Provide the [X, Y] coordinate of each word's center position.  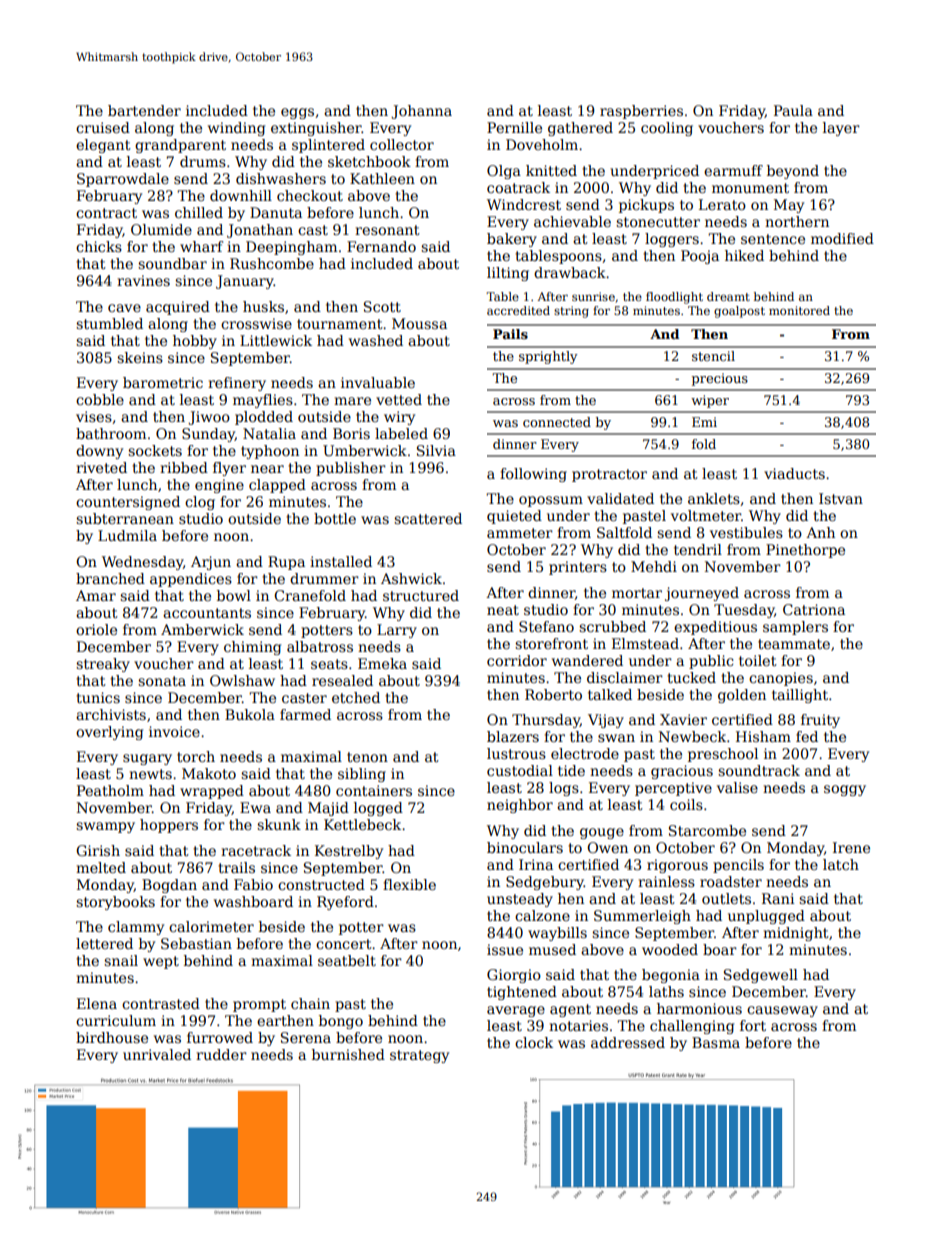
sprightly [548, 357]
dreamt [728, 296]
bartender [144, 110]
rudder [221, 1054]
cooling [667, 129]
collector [402, 144]
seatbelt [347, 960]
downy [99, 452]
